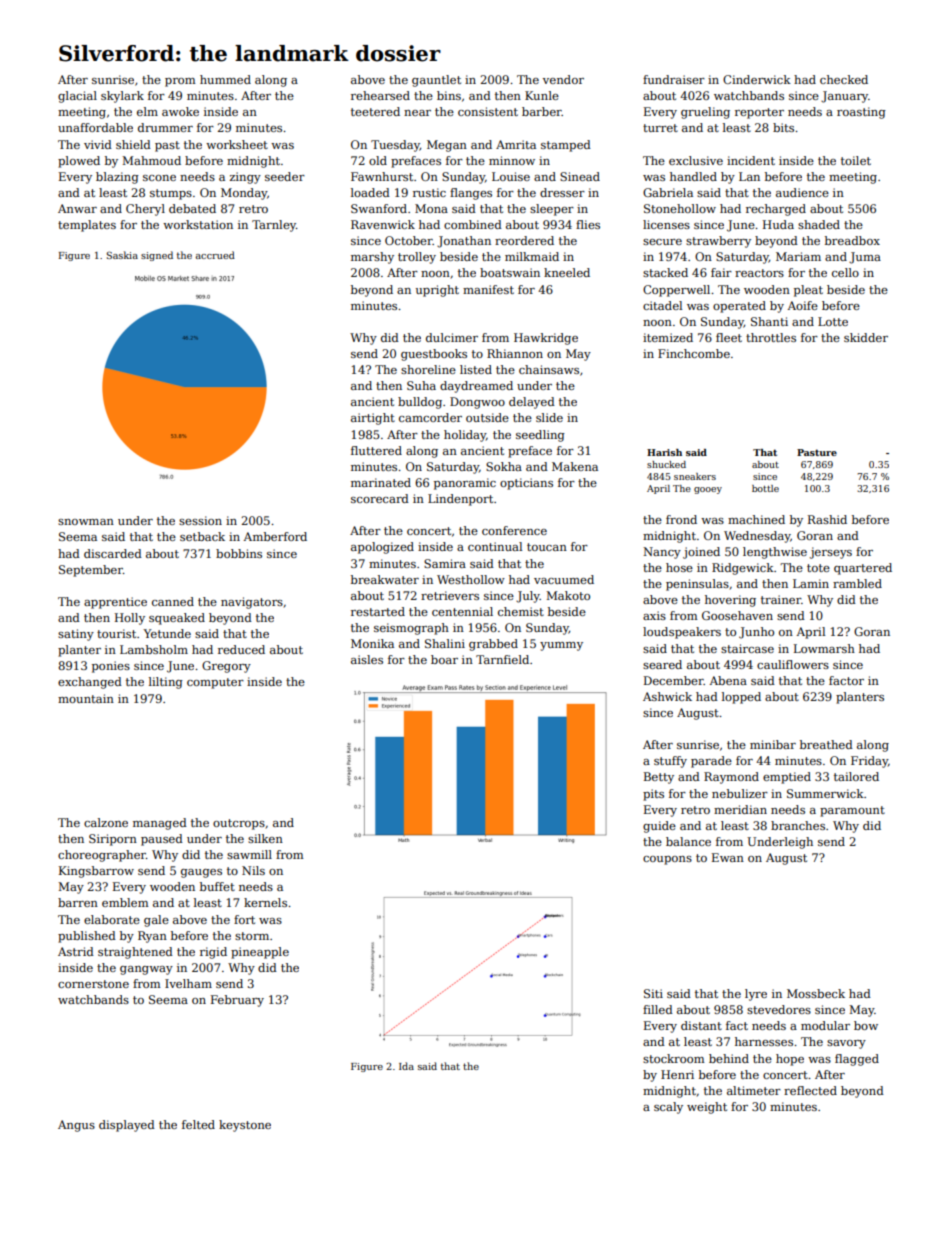 This document has height=1233, width=952. Describe the element at coordinates (113, 553) in the document. I see `discarded` at that location.
